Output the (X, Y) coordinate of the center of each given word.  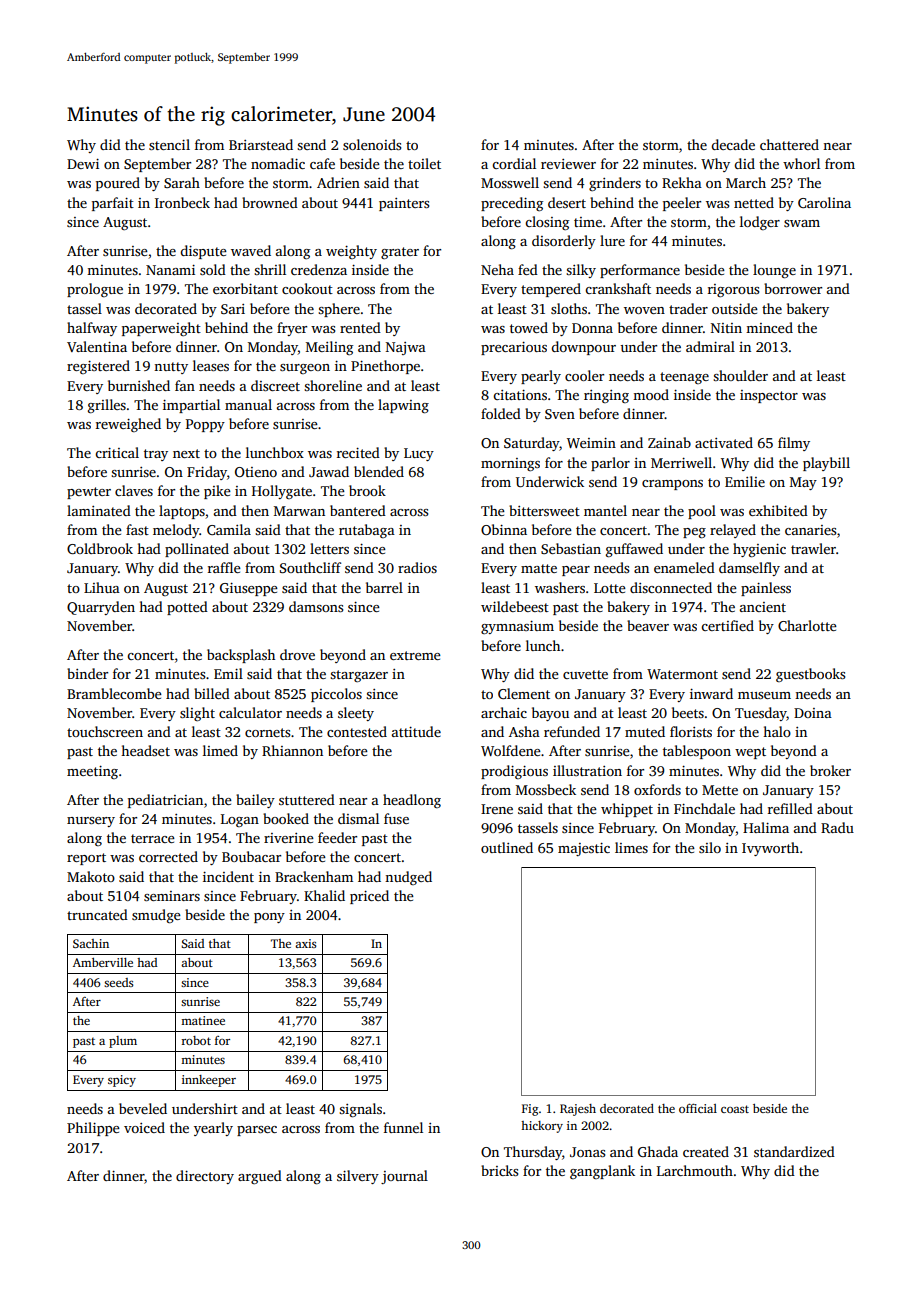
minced (769, 327)
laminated (99, 510)
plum (123, 1042)
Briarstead (261, 144)
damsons (316, 606)
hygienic (759, 550)
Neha (497, 269)
